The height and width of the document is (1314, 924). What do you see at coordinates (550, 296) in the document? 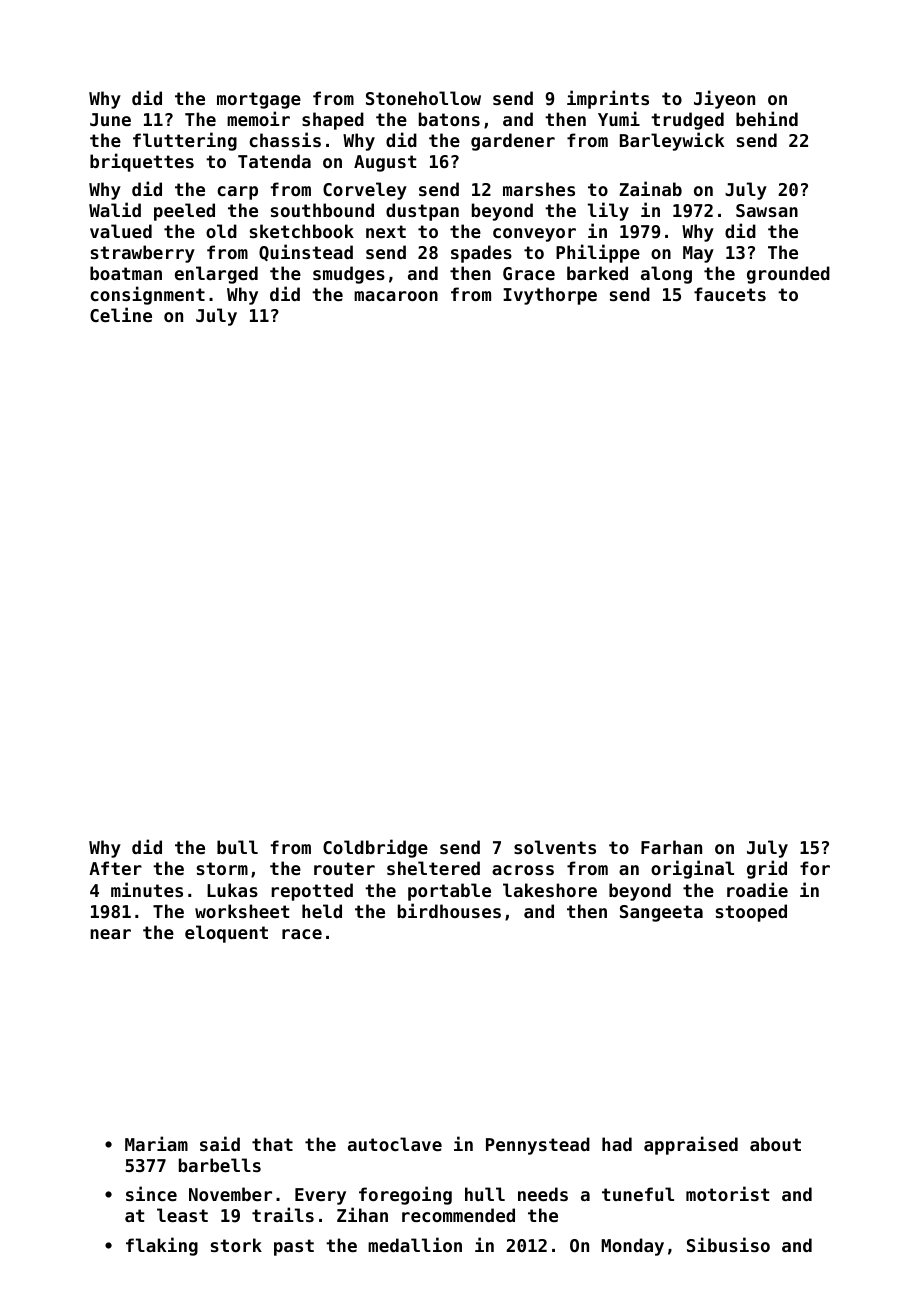
I see `Ivythorpe` at bounding box center [550, 296].
